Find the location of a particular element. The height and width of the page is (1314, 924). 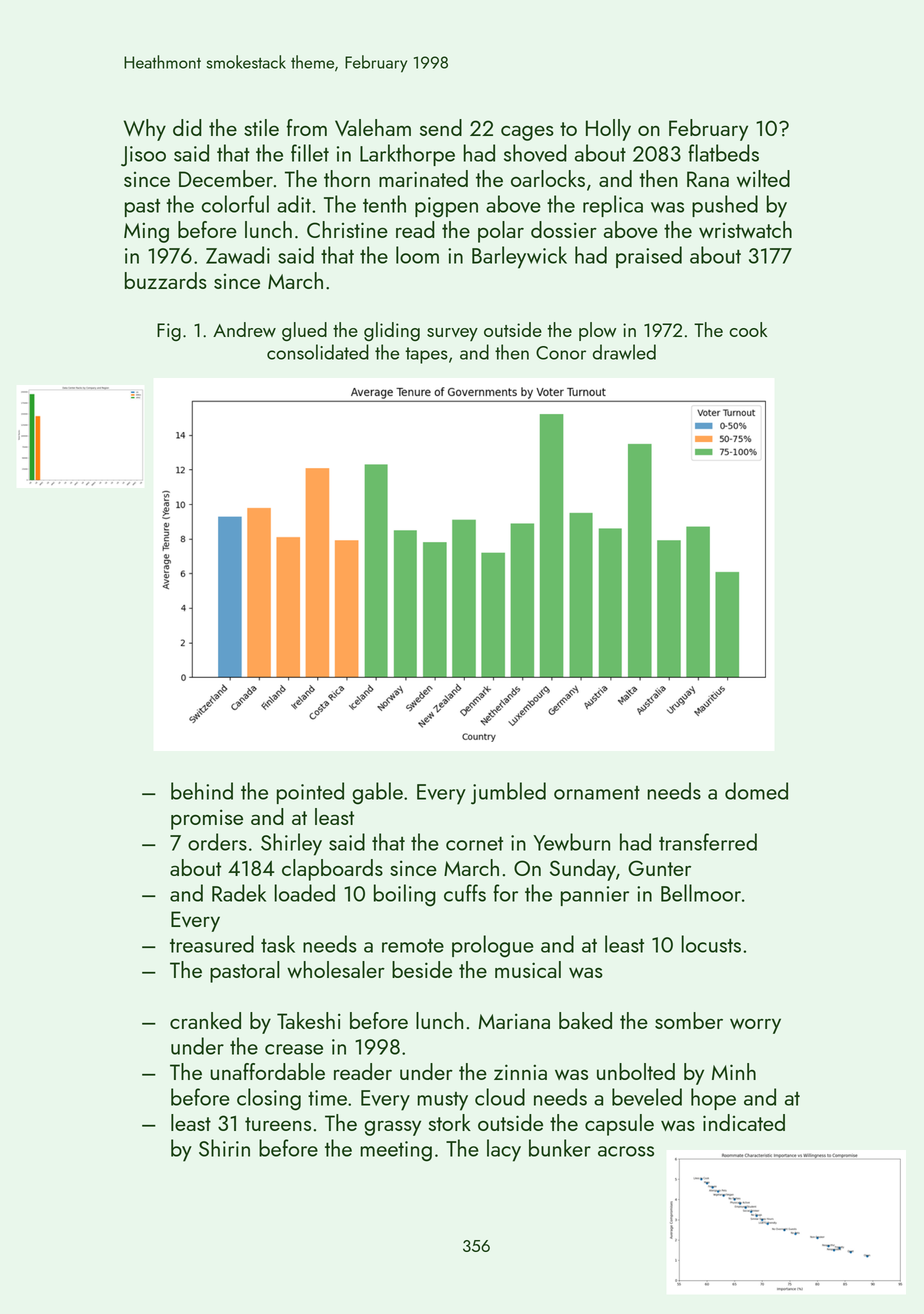

Shirin is located at coordinates (224, 1148).
